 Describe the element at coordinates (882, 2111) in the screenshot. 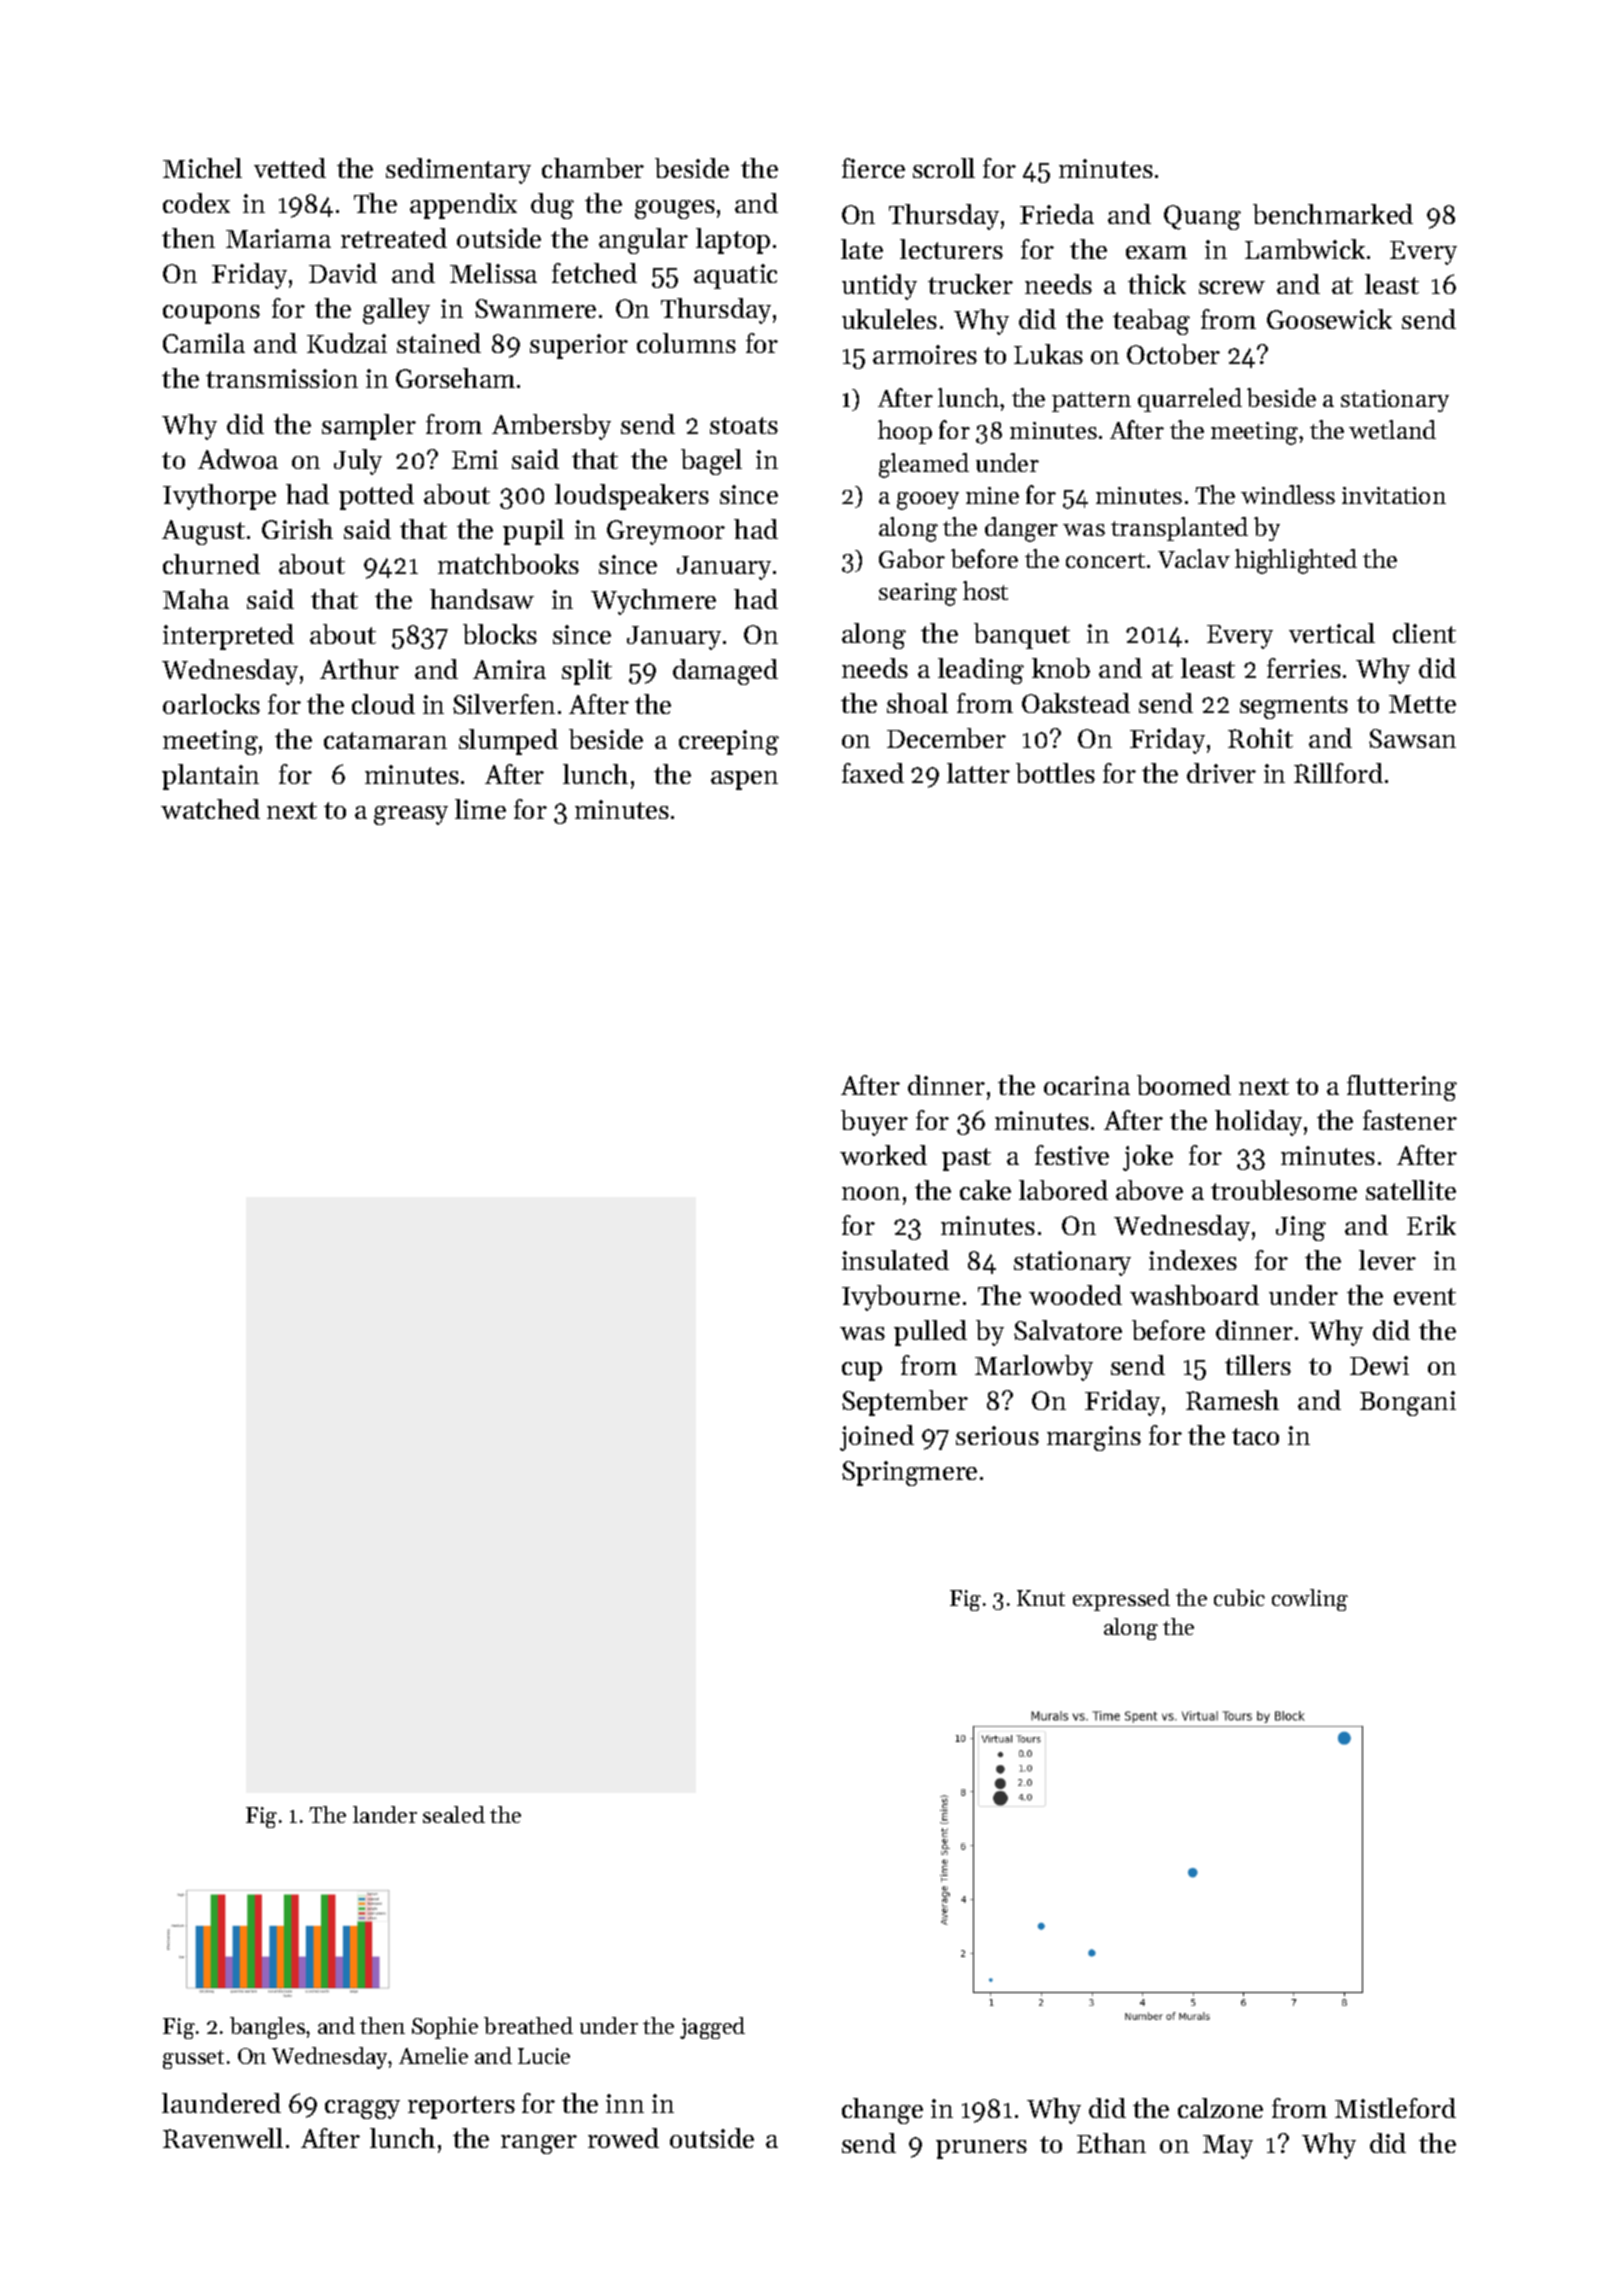

I see `change` at that location.
